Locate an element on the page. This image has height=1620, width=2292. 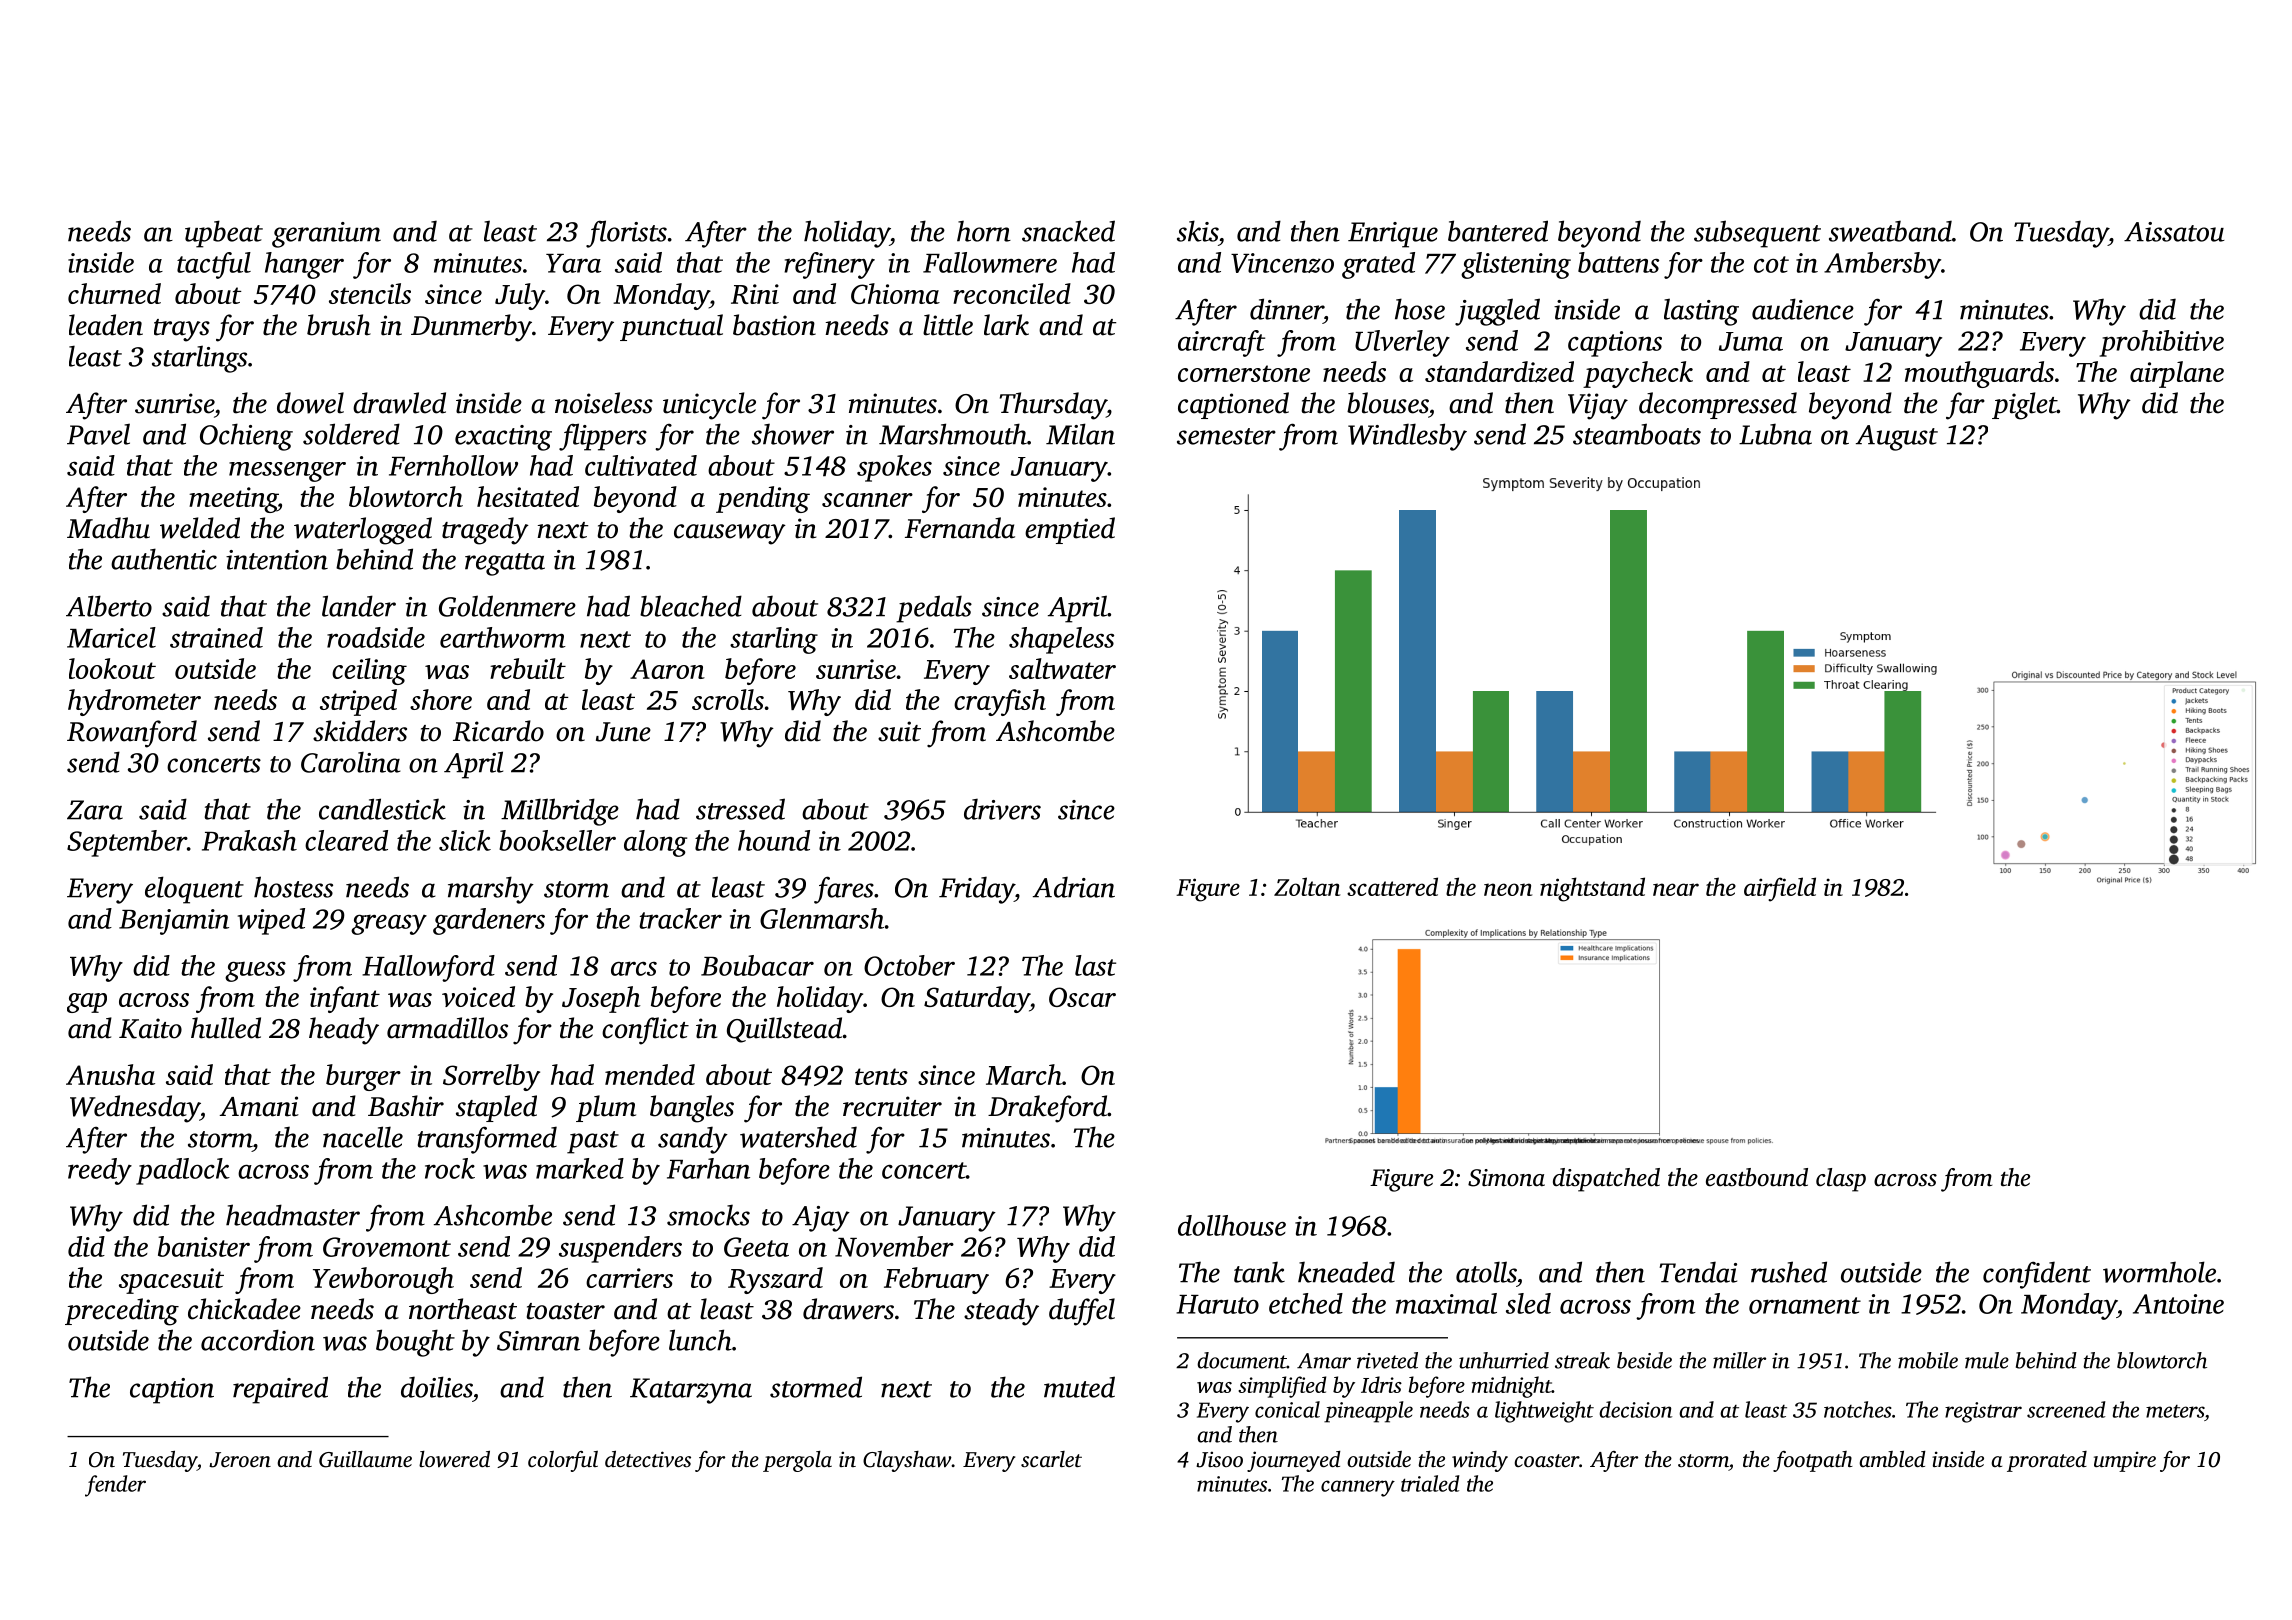
steamboats is located at coordinates (1637, 434).
